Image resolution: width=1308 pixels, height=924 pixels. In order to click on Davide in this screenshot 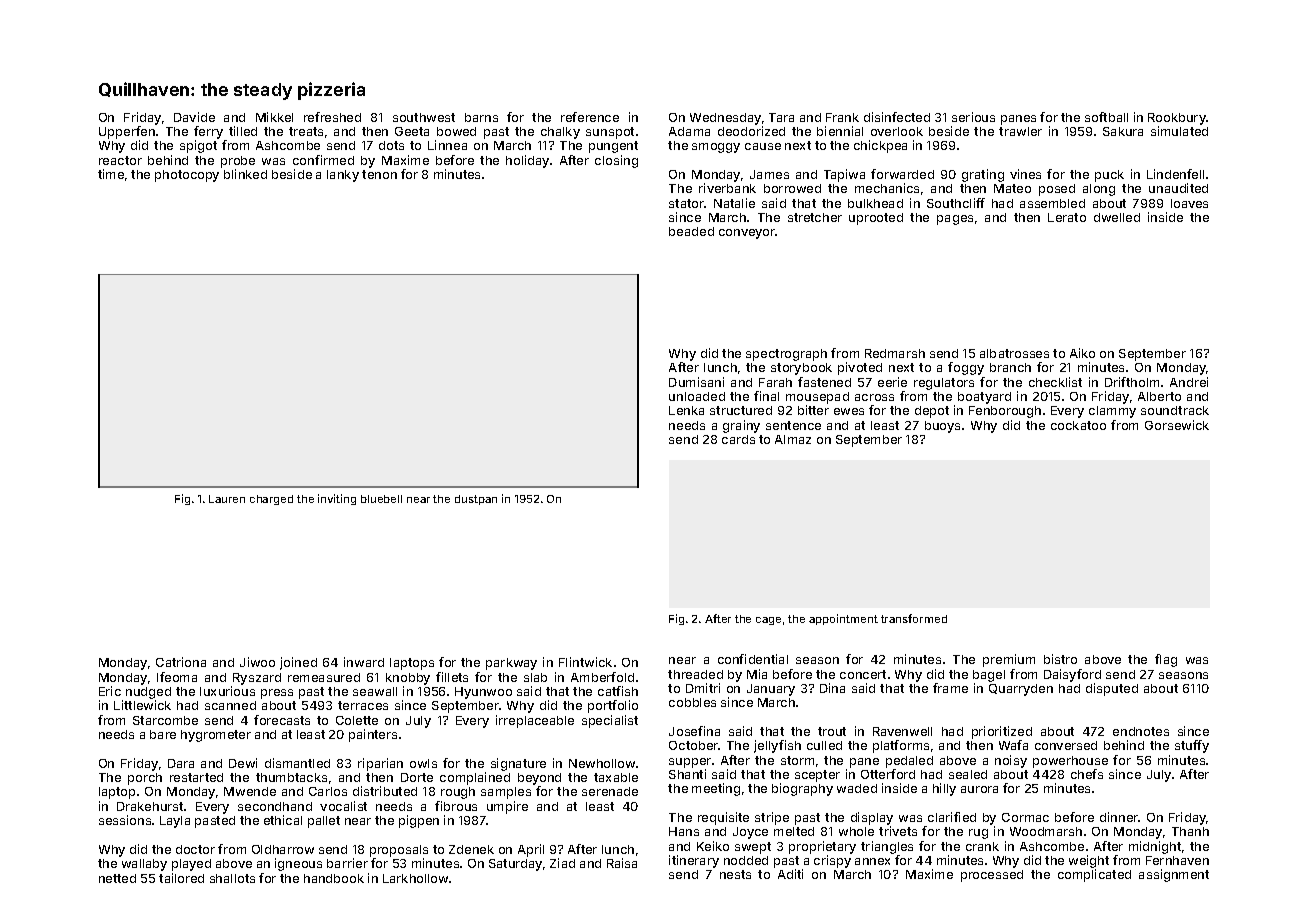, I will do `click(194, 117)`.
